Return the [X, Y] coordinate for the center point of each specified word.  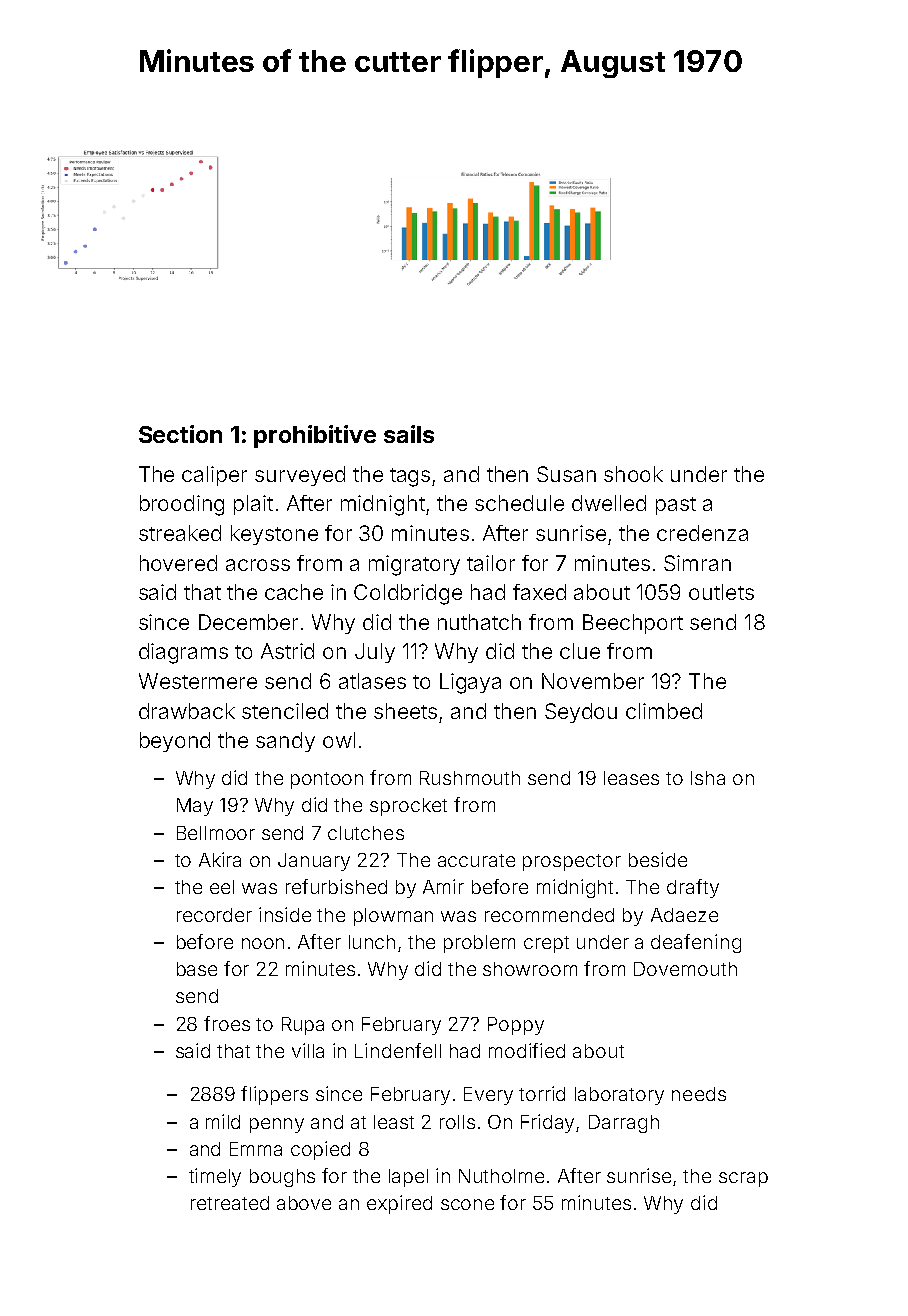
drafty [693, 888]
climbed [664, 711]
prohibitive [315, 436]
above [304, 1203]
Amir [443, 886]
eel [222, 887]
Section [180, 434]
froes [227, 1023]
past [676, 506]
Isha [708, 778]
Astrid [287, 651]
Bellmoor [216, 833]
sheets [405, 711]
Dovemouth [685, 969]
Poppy [516, 1026]
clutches [366, 833]
